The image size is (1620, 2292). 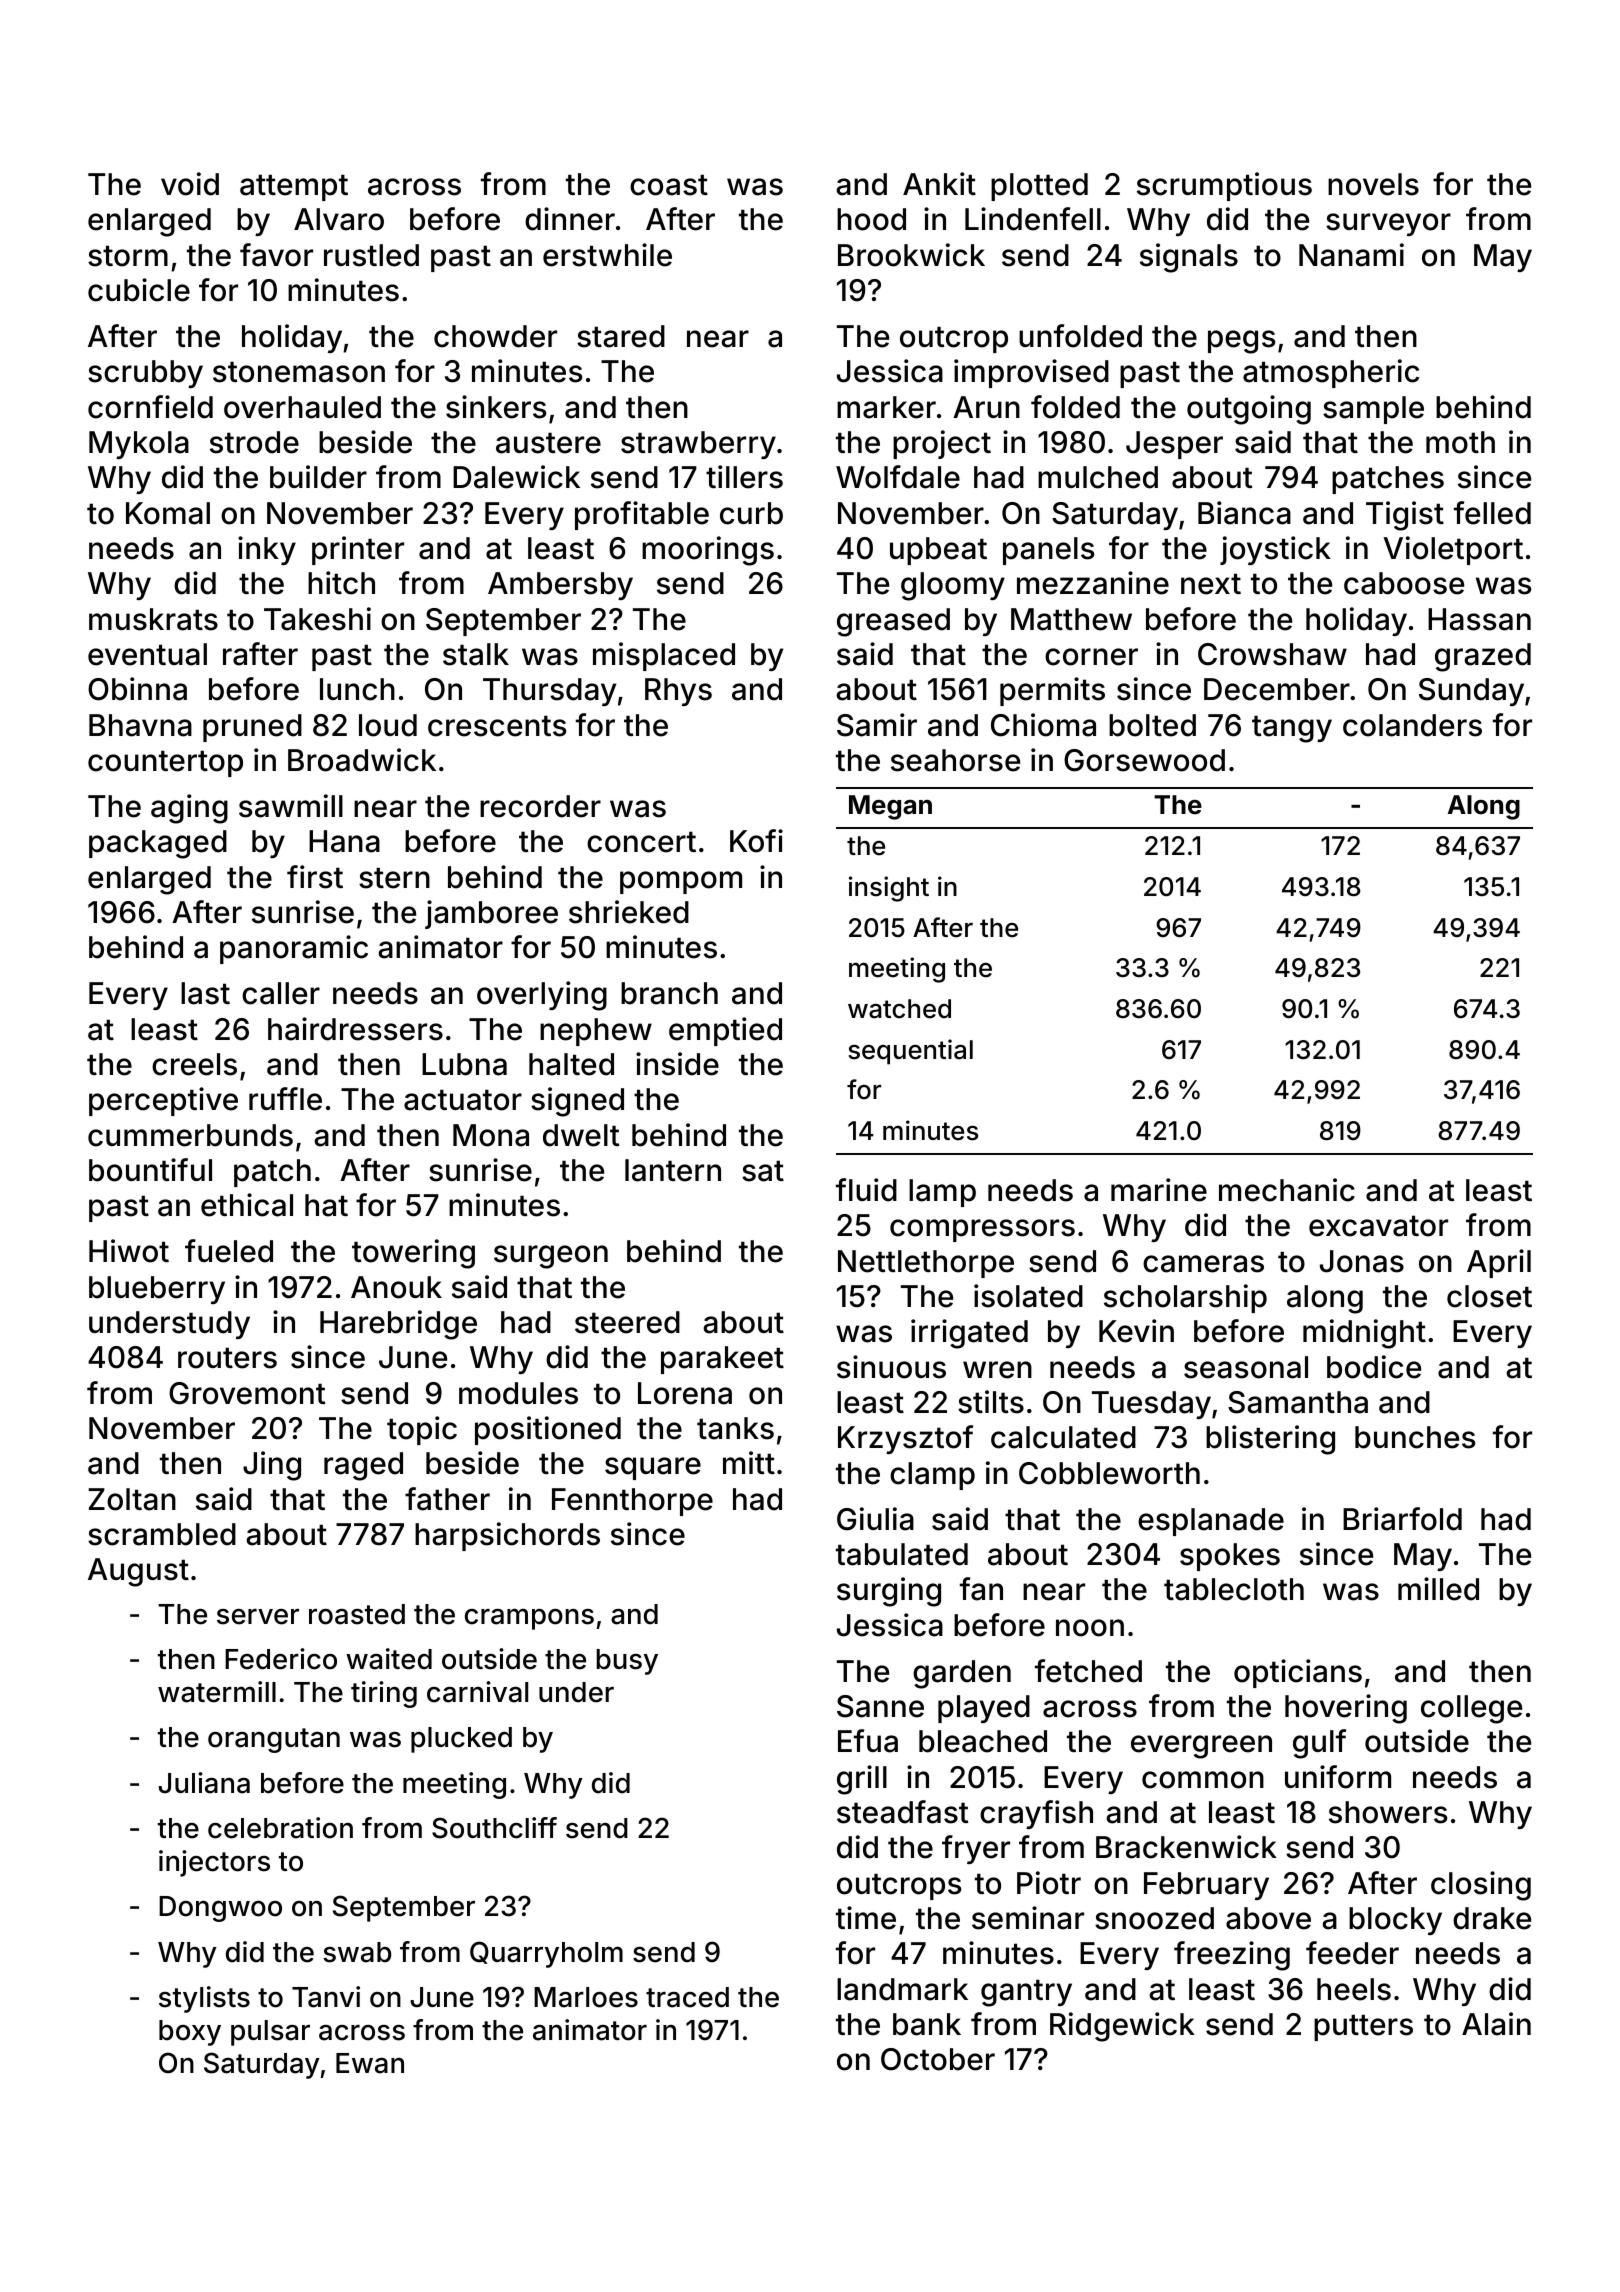 I want to click on Ewan, so click(x=370, y=2063).
